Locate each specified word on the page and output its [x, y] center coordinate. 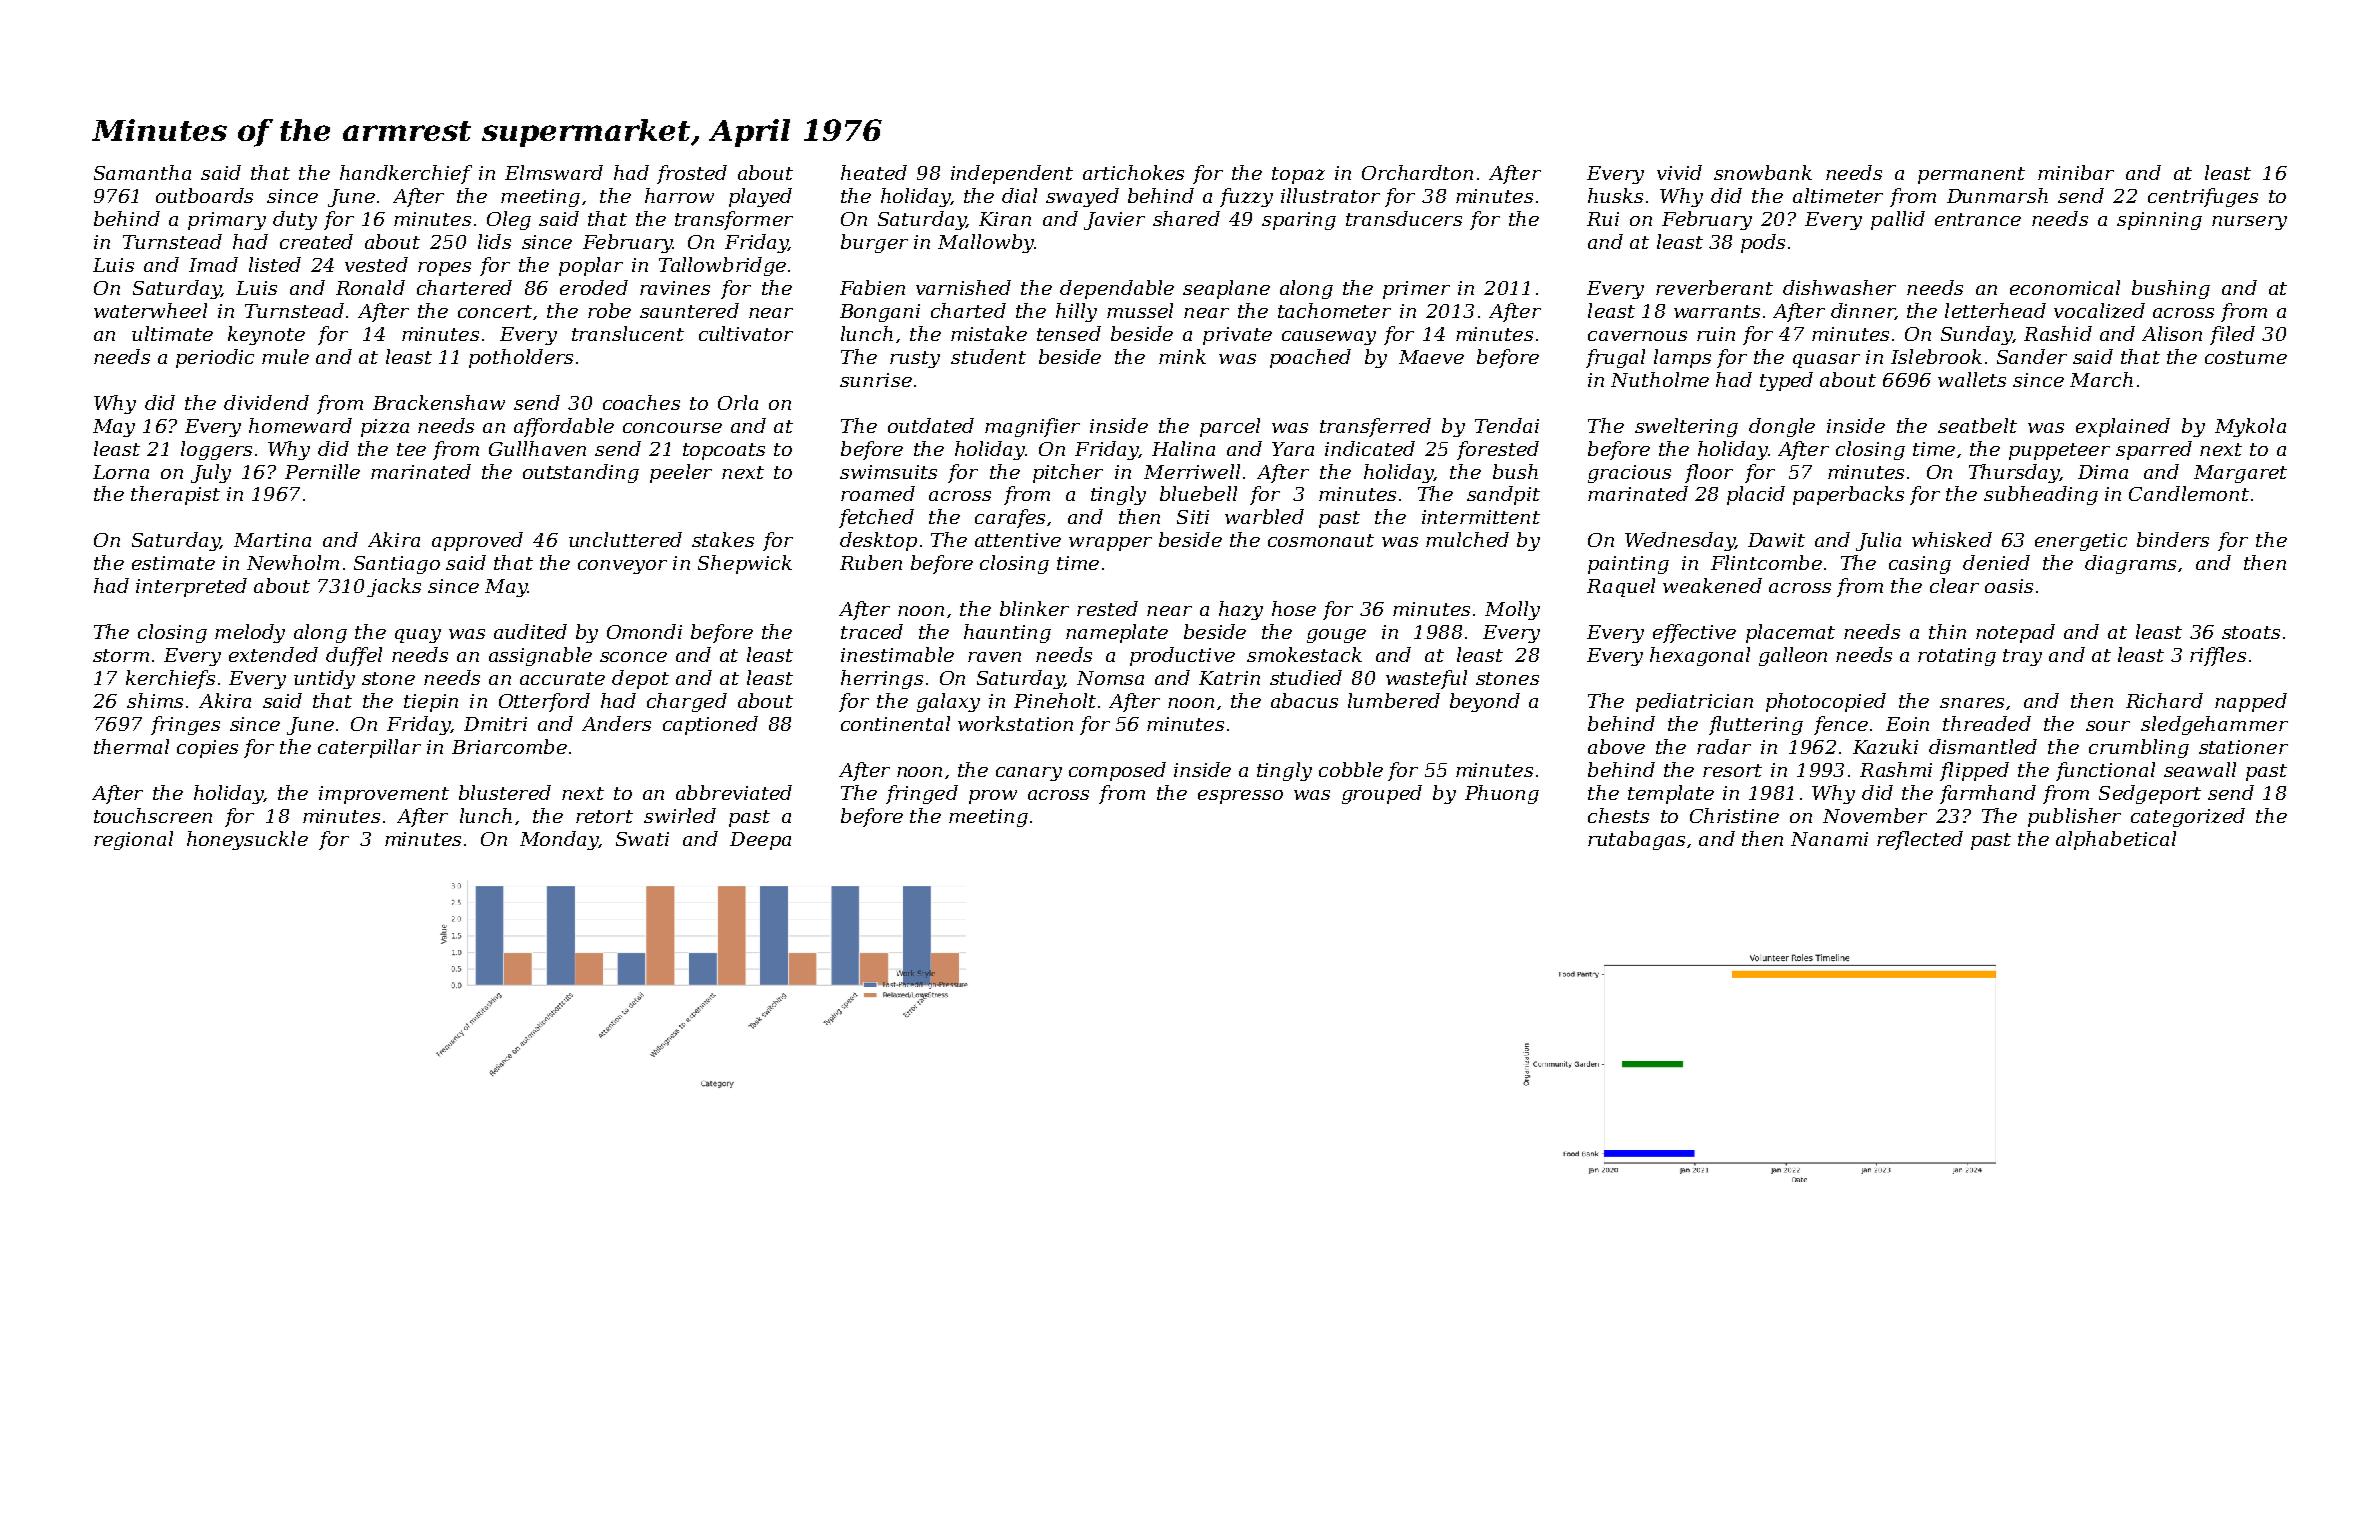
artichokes [1133, 172]
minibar [2076, 172]
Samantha [142, 172]
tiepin [431, 703]
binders [2173, 539]
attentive [1018, 540]
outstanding [581, 473]
